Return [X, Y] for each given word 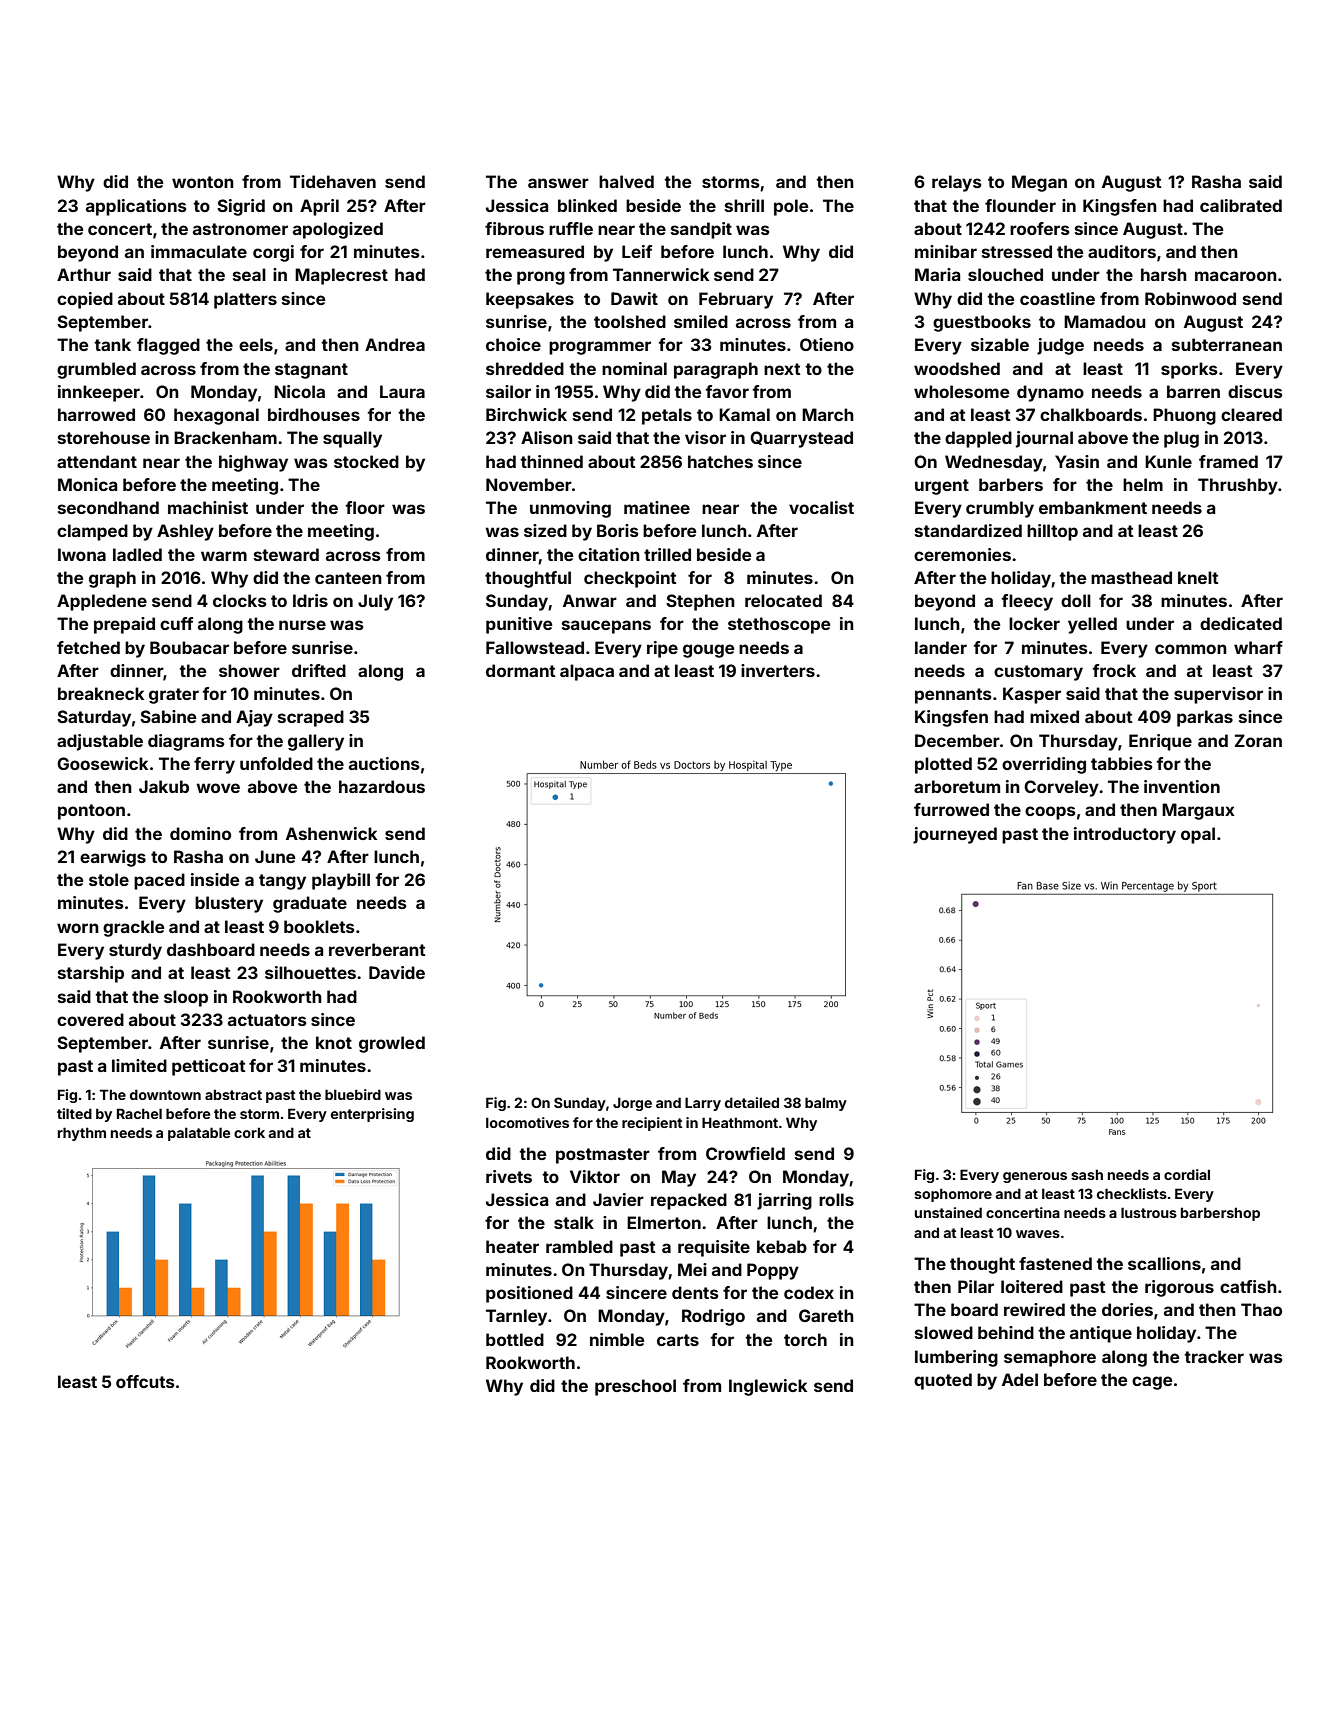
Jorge [632, 1104]
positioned [529, 1294]
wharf [1258, 647]
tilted [74, 1113]
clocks [240, 600]
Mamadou [1105, 321]
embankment [1093, 507]
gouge [708, 651]
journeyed [955, 835]
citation [609, 554]
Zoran [1258, 740]
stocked [366, 461]
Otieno [827, 344]
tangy [282, 882]
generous [1035, 1177]
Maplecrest [341, 276]
